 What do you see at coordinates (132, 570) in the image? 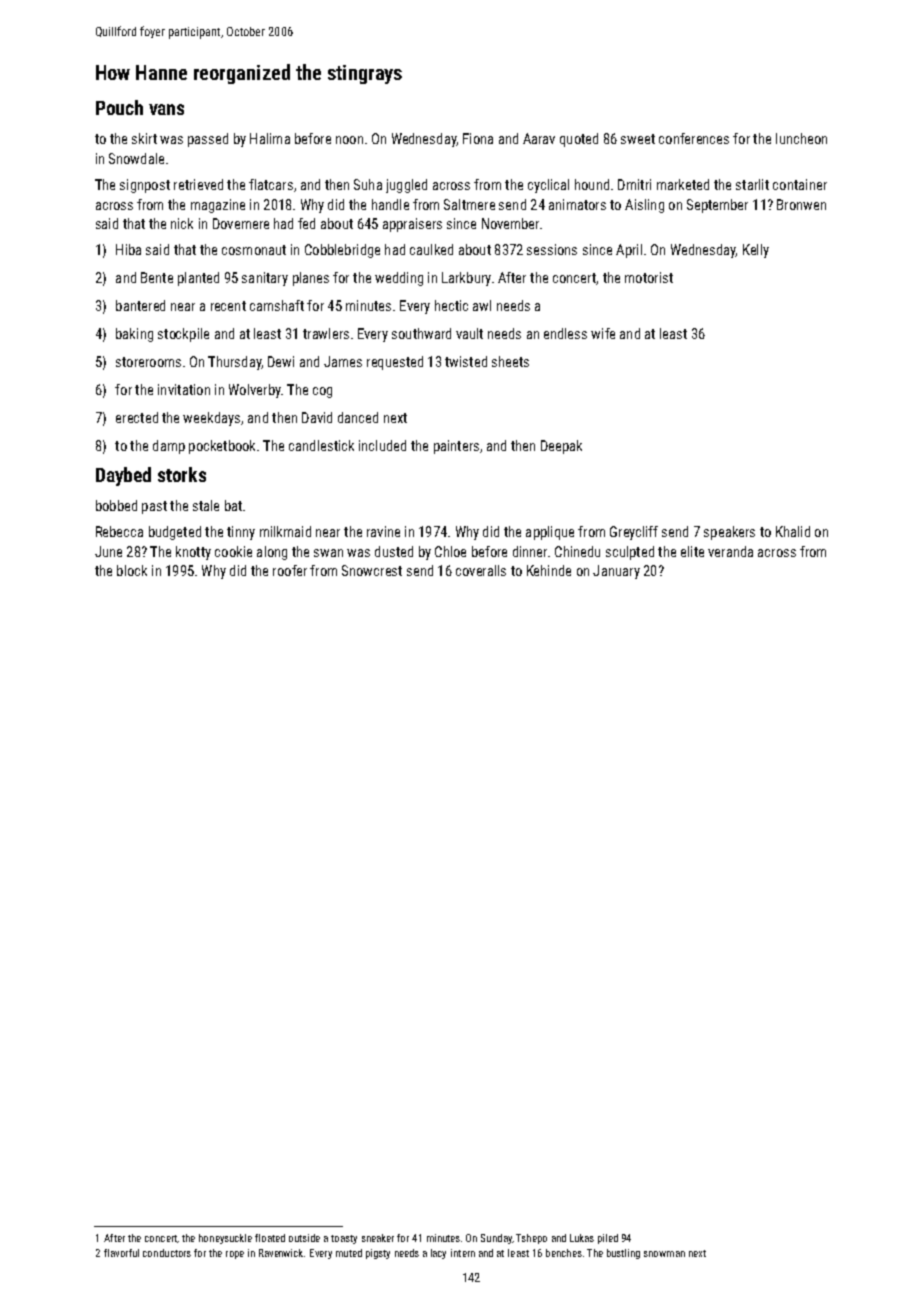
I see `block` at bounding box center [132, 570].
